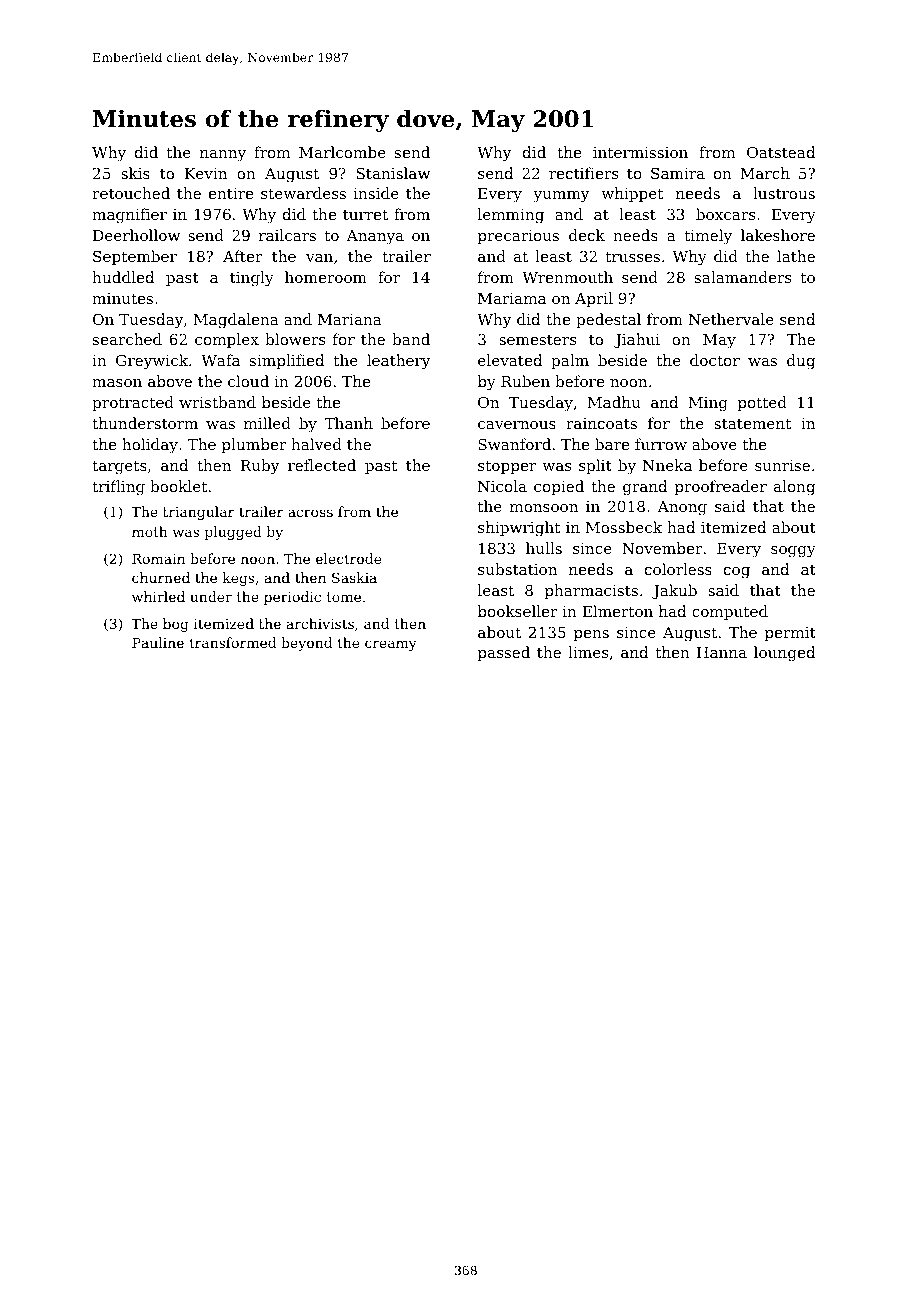  Describe the element at coordinates (514, 444) in the screenshot. I see `Swanford` at that location.
